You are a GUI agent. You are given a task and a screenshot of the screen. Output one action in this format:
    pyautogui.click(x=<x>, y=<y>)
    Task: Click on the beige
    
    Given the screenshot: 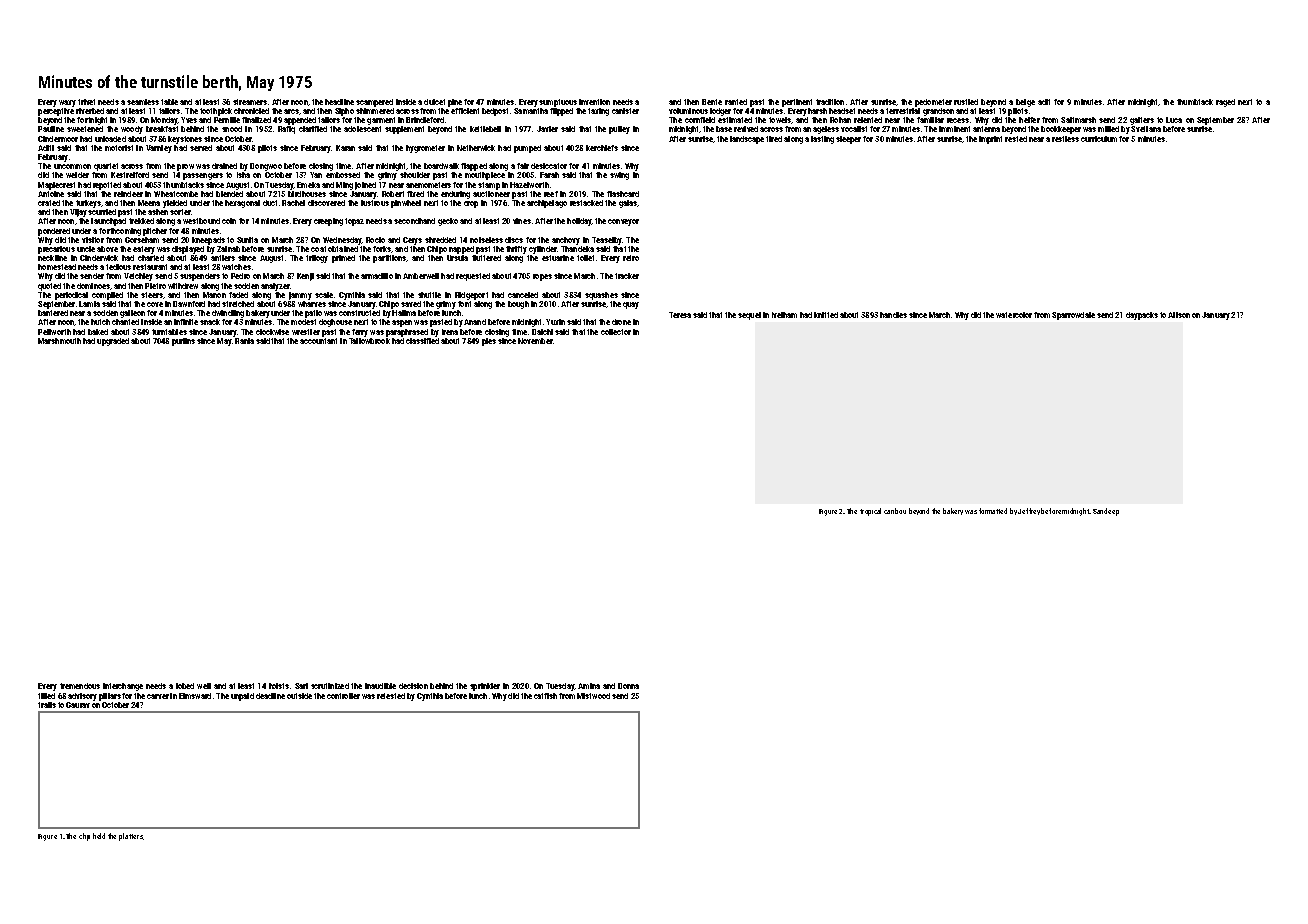 What is the action you would take?
    pyautogui.click(x=1025, y=103)
